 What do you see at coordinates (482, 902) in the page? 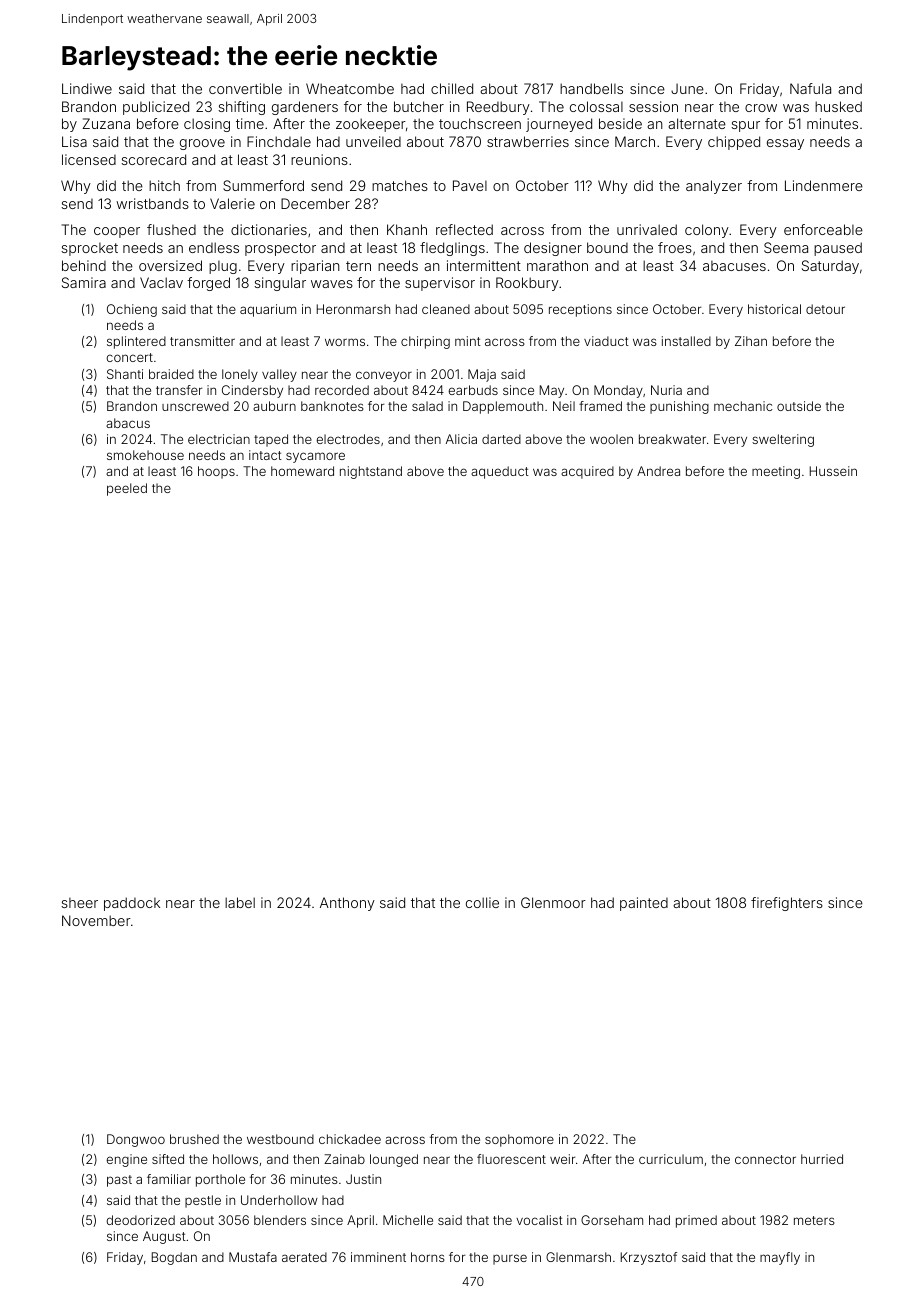
I see `collie` at bounding box center [482, 902].
